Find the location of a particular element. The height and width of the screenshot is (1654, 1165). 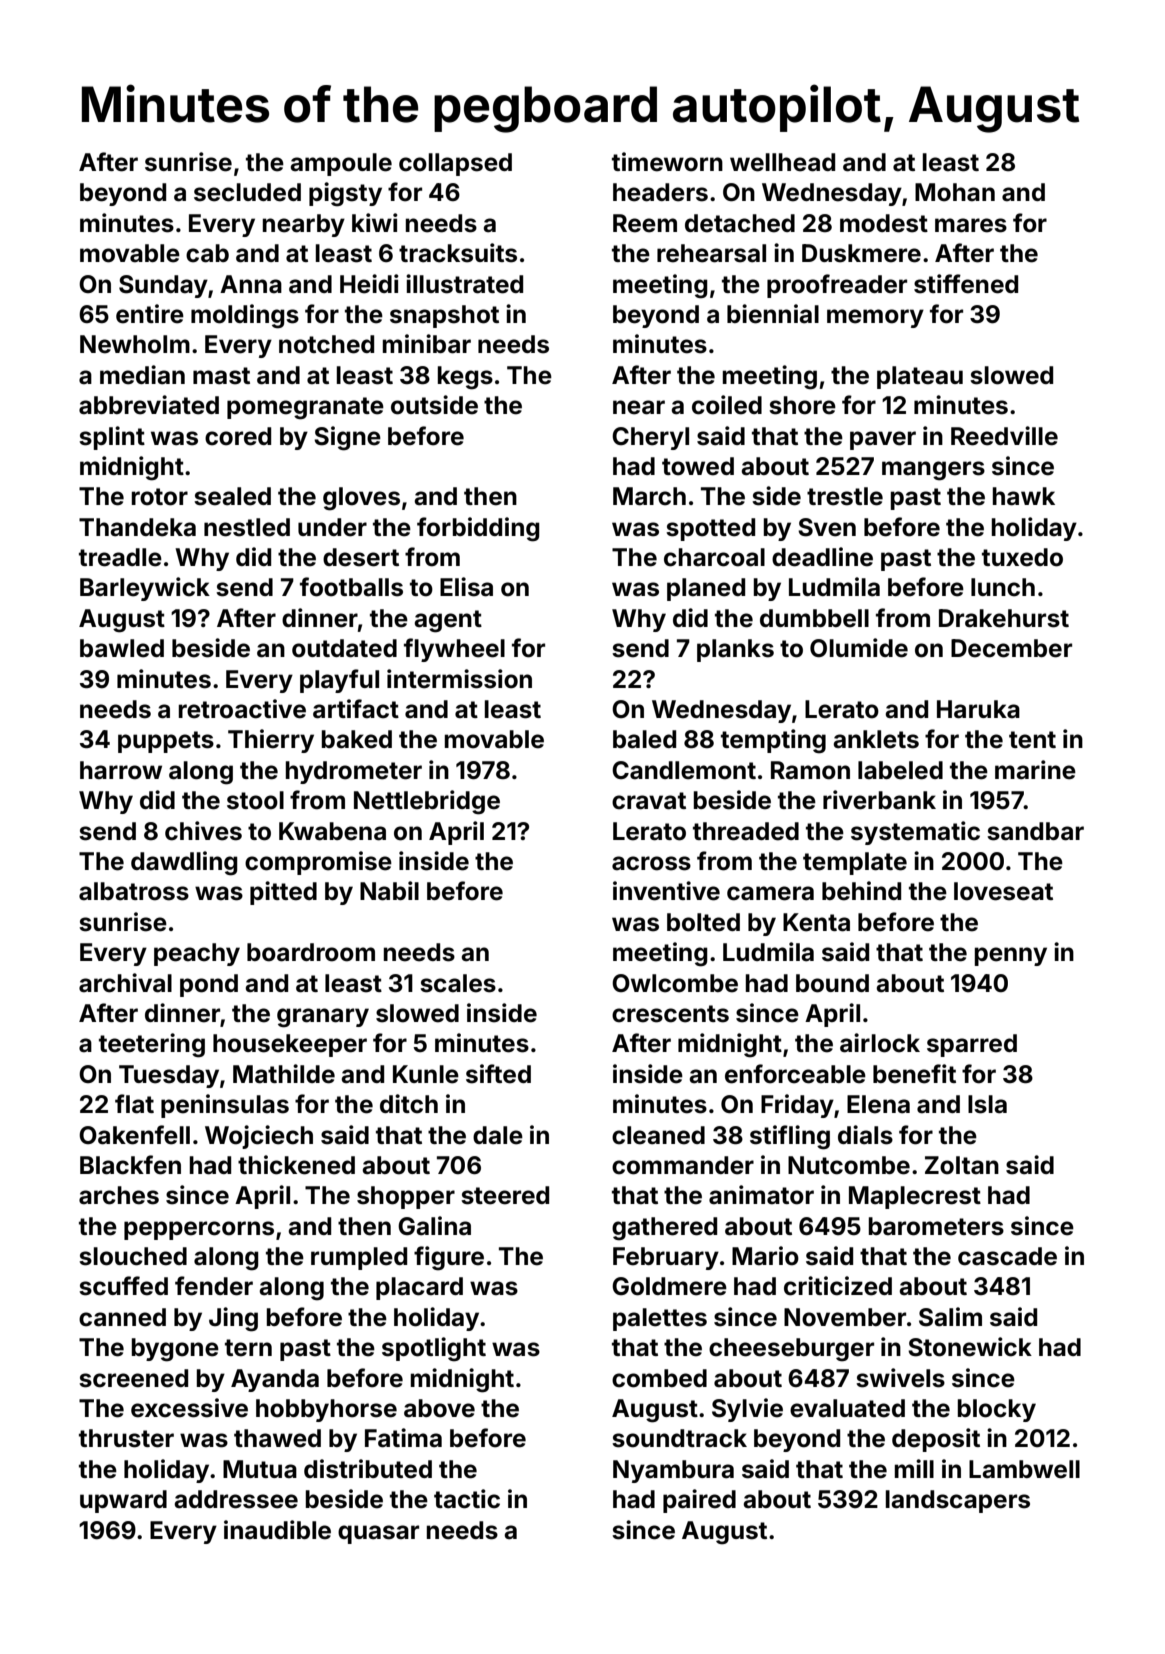

cascade is located at coordinates (1007, 1256).
